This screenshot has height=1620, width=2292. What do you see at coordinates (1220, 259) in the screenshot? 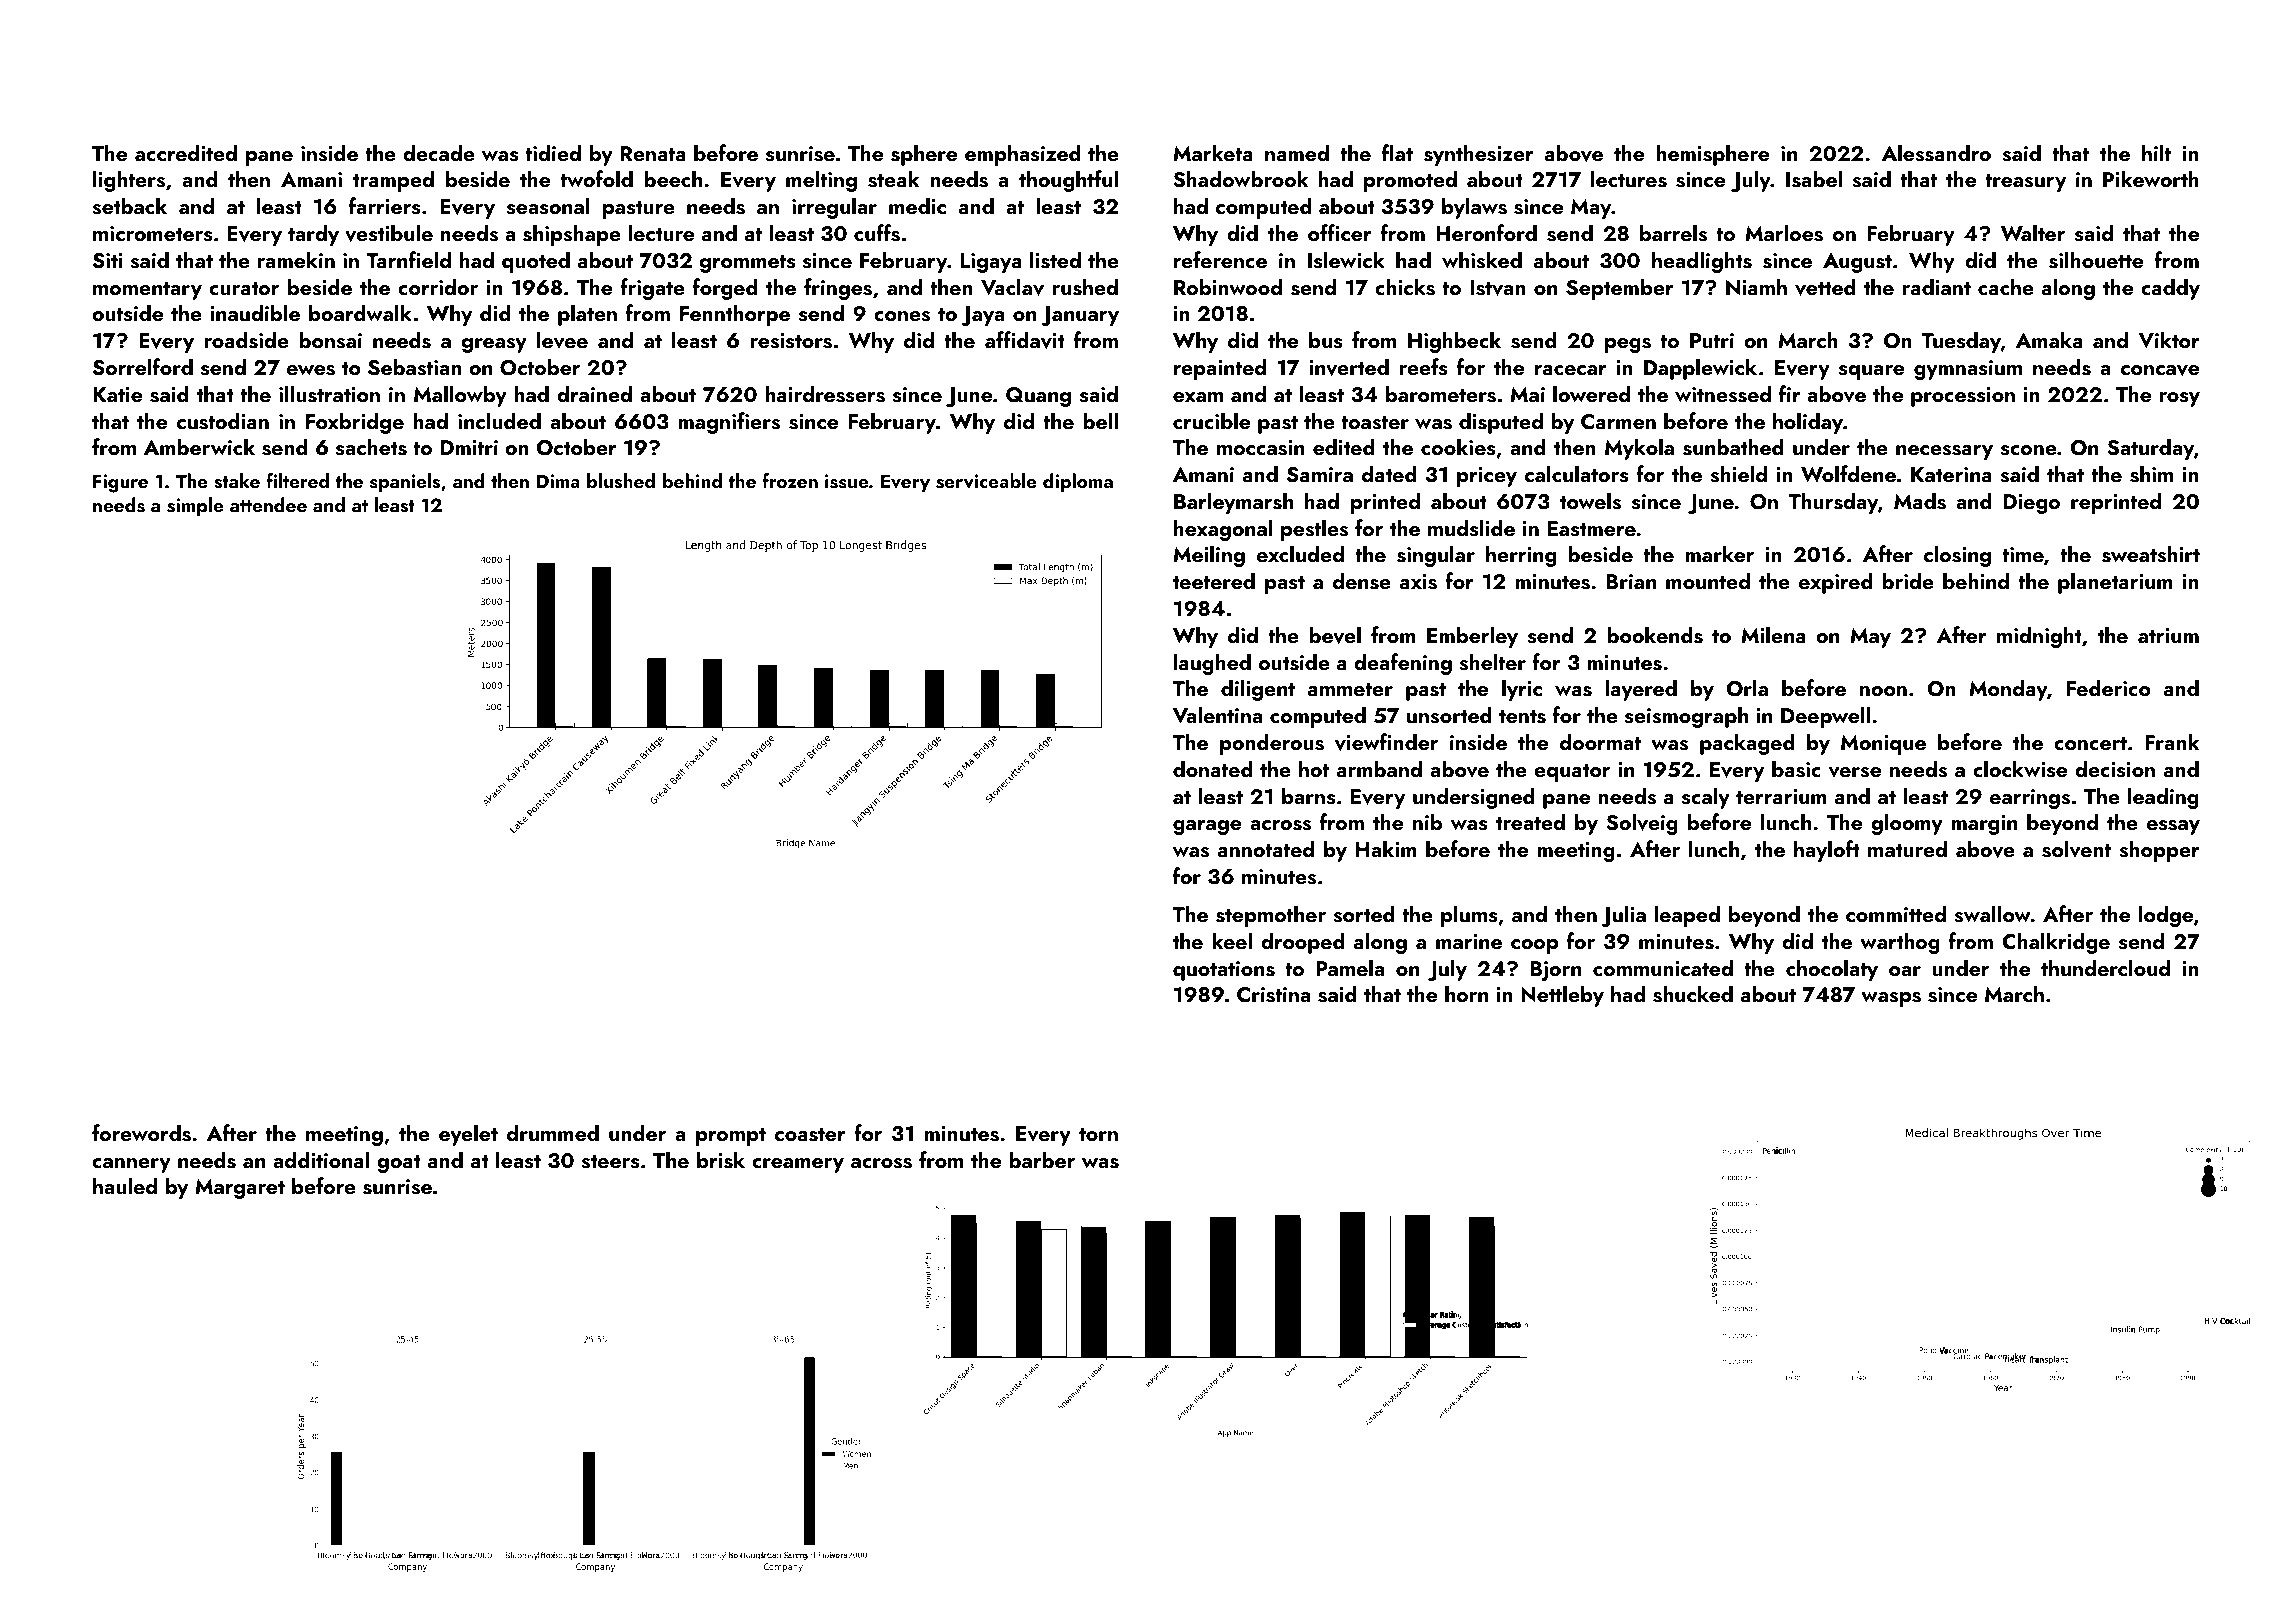
I see `reference` at bounding box center [1220, 259].
